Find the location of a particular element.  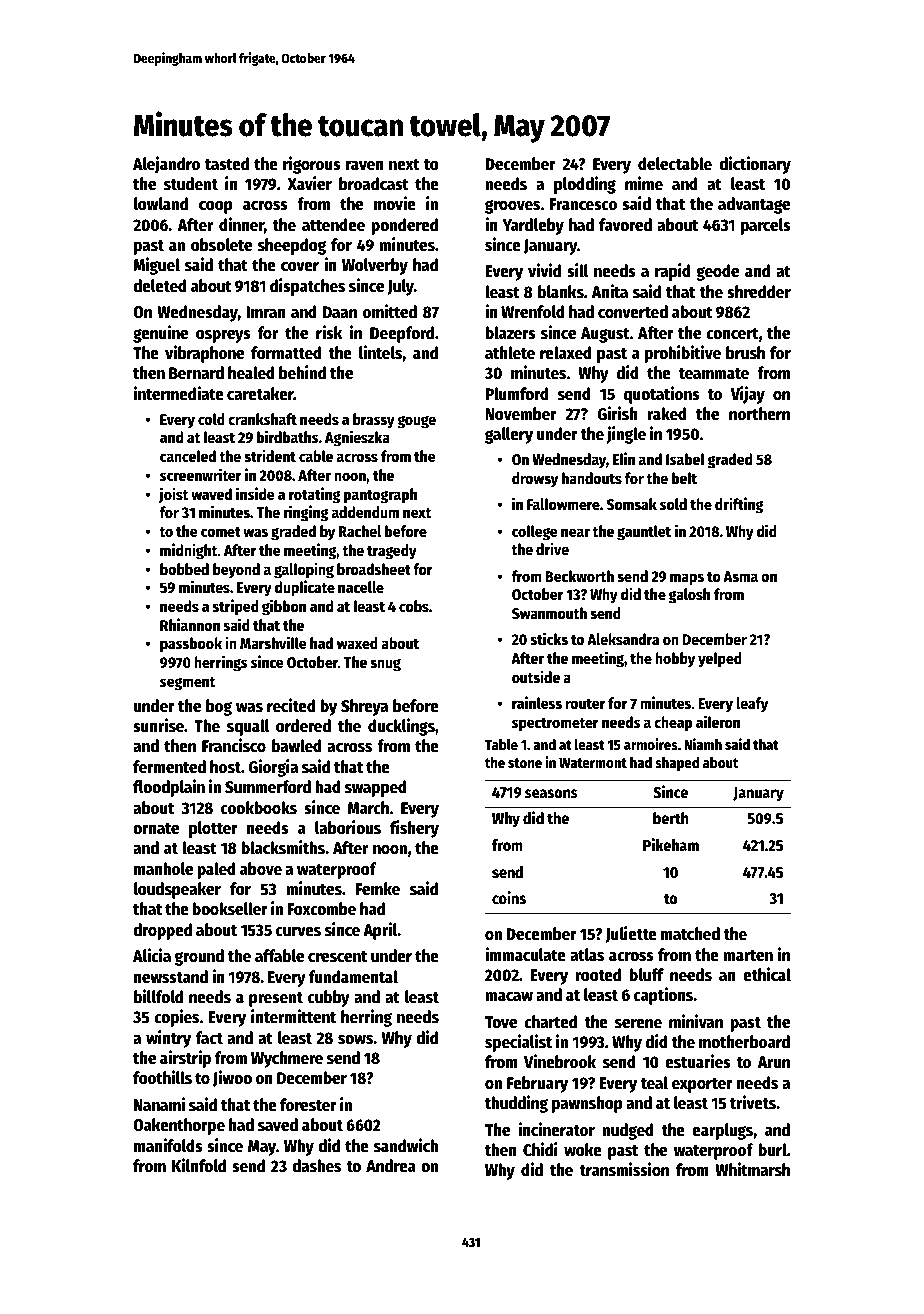

galosh is located at coordinates (689, 596).
